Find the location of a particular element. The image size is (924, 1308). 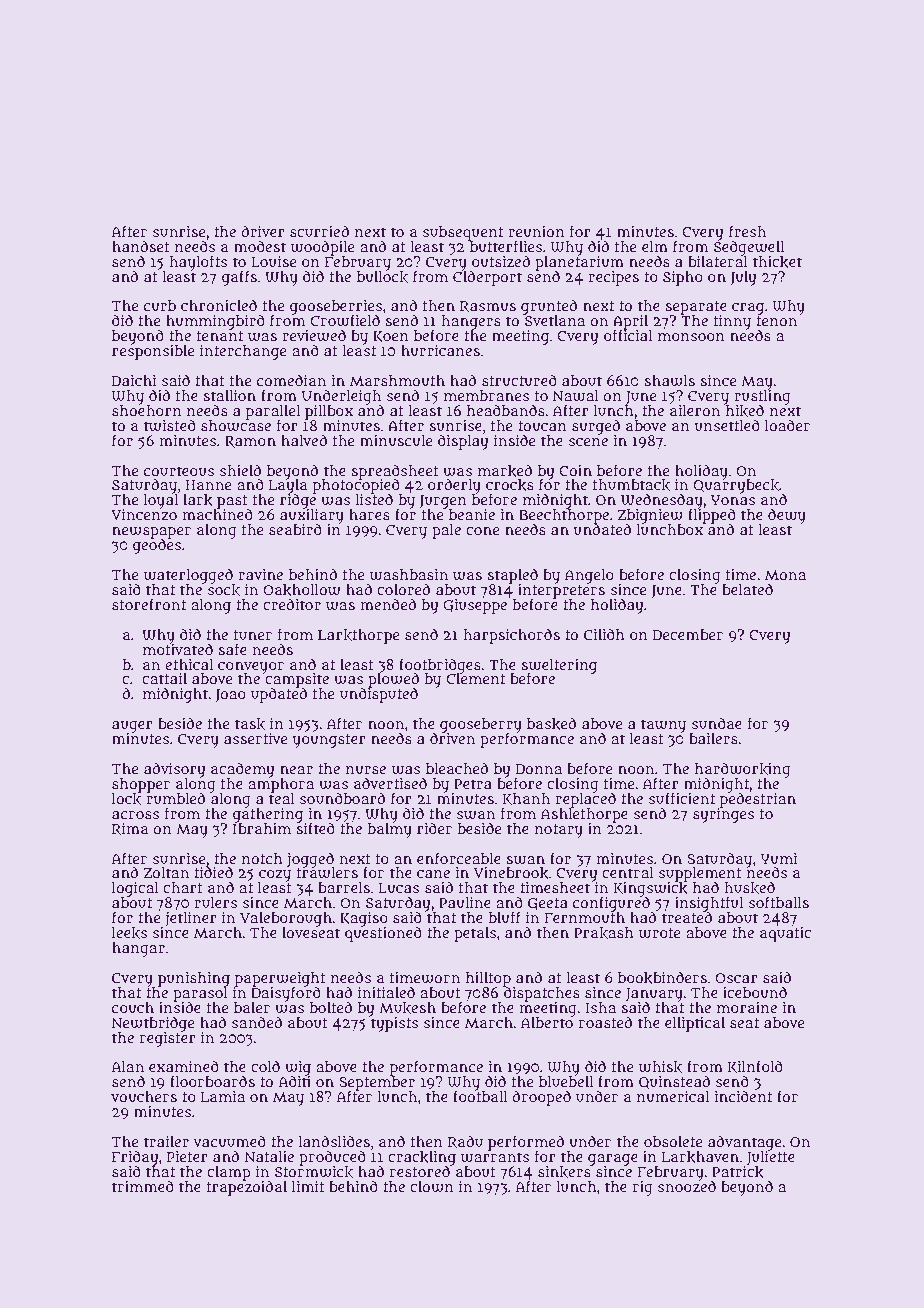

parasol is located at coordinates (200, 994).
